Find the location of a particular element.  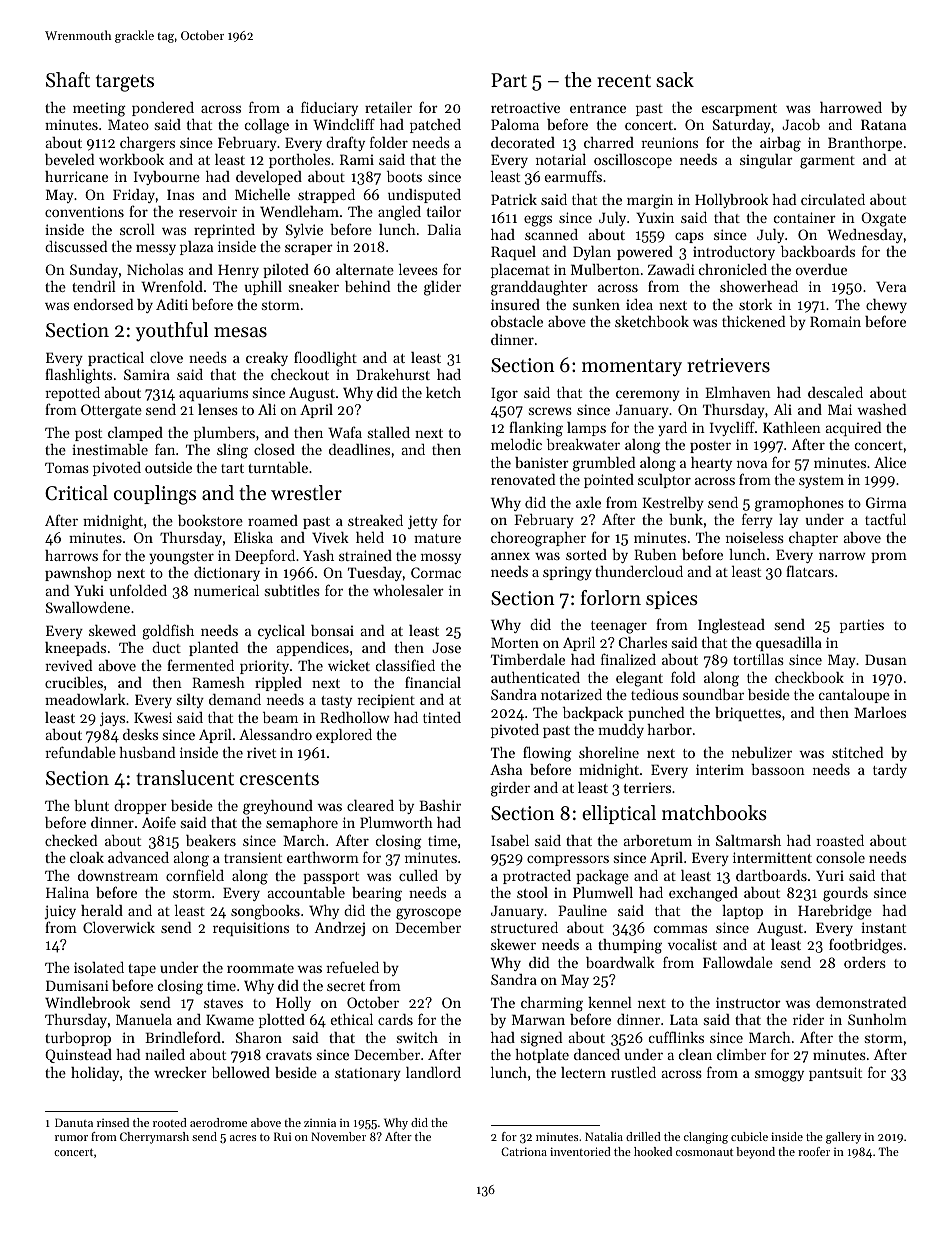

undisputed is located at coordinates (424, 196).
